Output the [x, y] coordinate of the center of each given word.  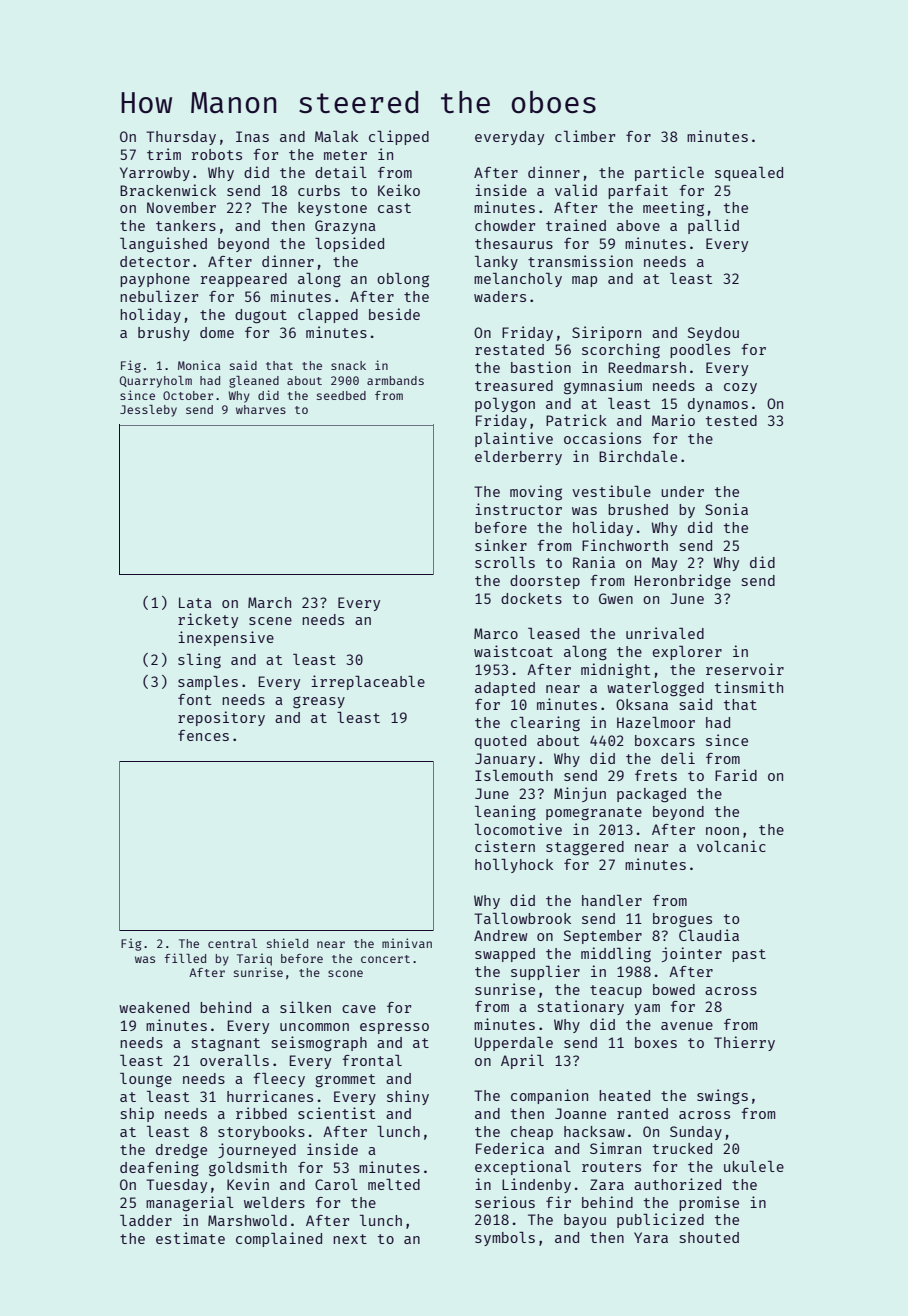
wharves [261, 409]
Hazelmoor [656, 722]
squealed [749, 174]
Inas [252, 136]
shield [287, 943]
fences [203, 735]
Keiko [399, 190]
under [682, 491]
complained [279, 1239]
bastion [541, 367]
